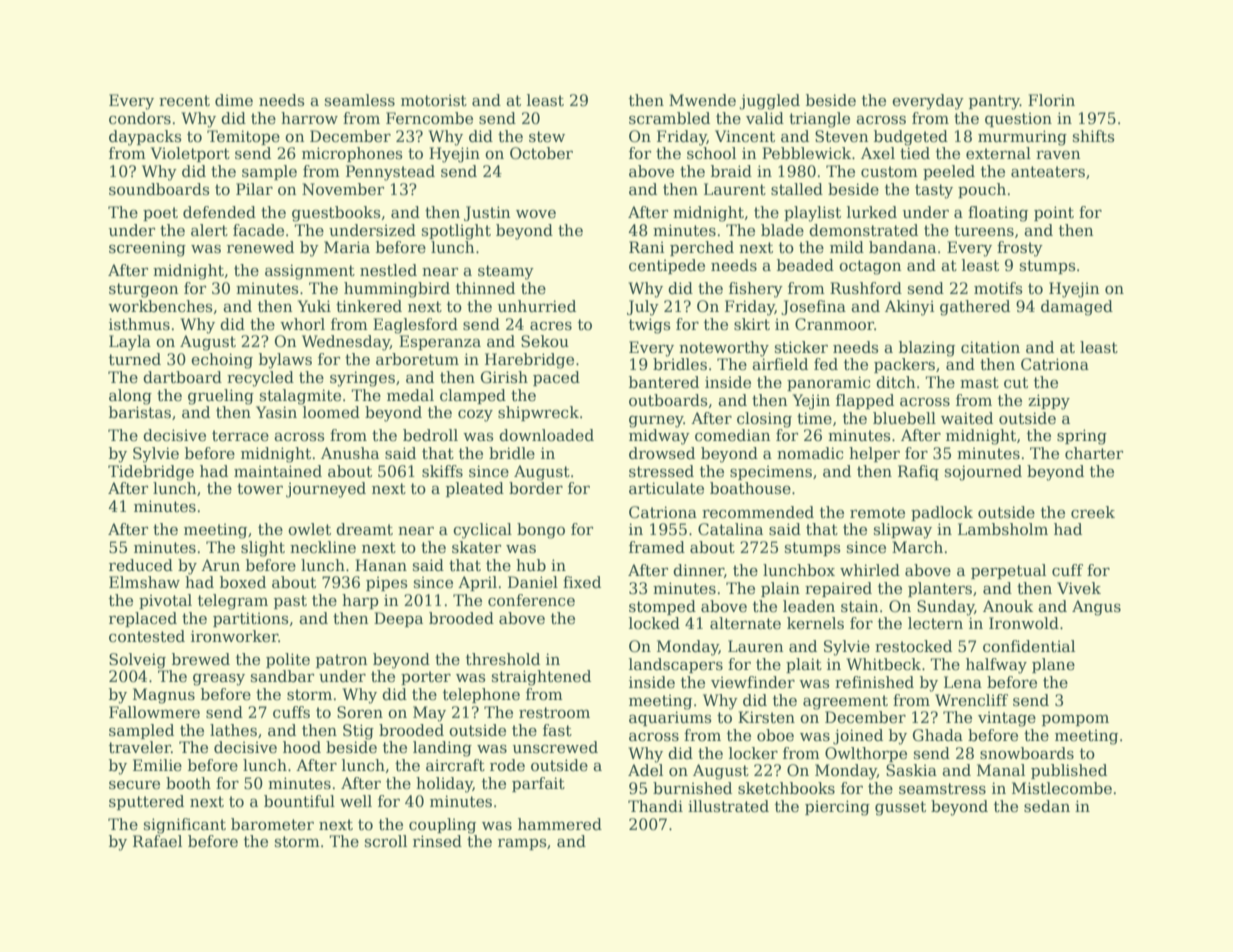  What do you see at coordinates (541, 678) in the image?
I see `straightened` at bounding box center [541, 678].
